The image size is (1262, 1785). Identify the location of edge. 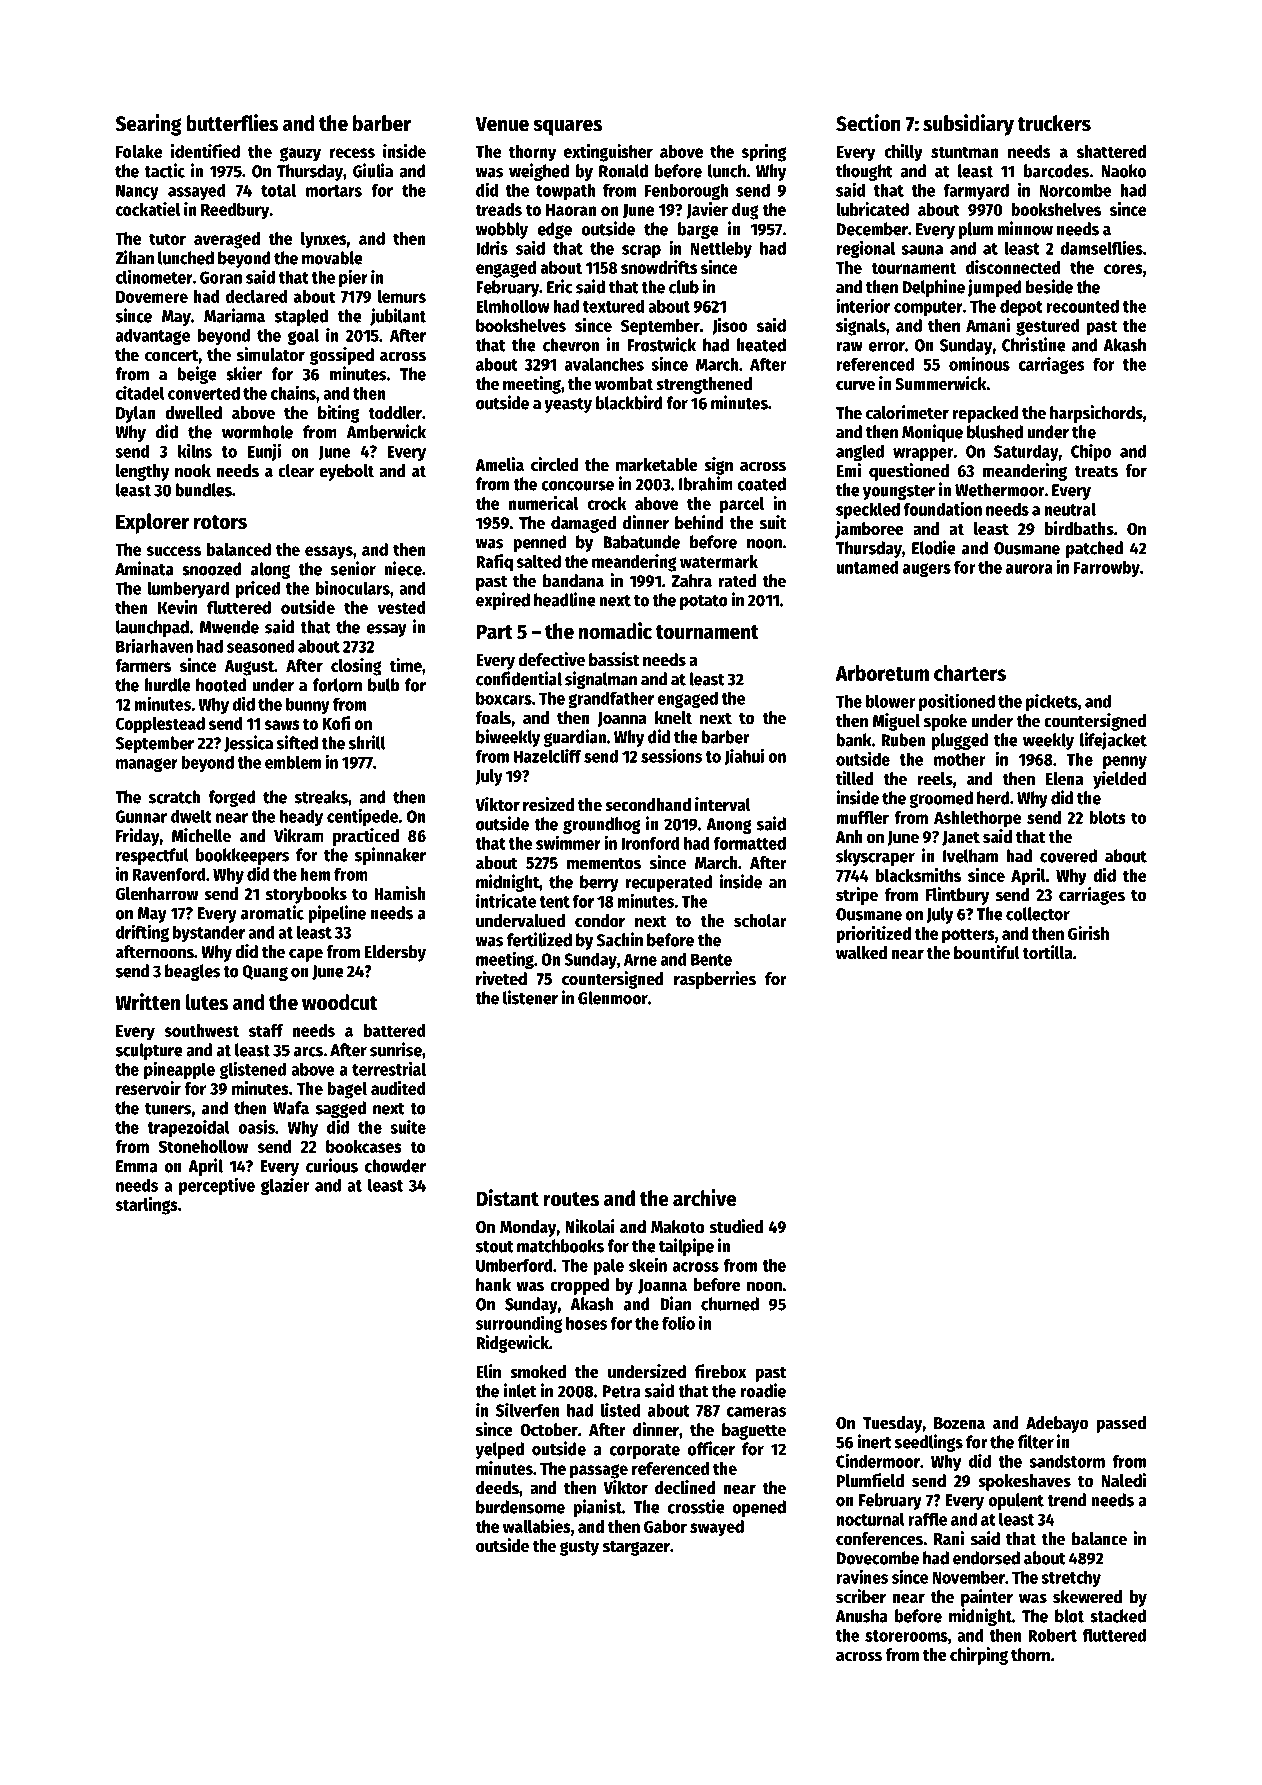
(554, 230).
